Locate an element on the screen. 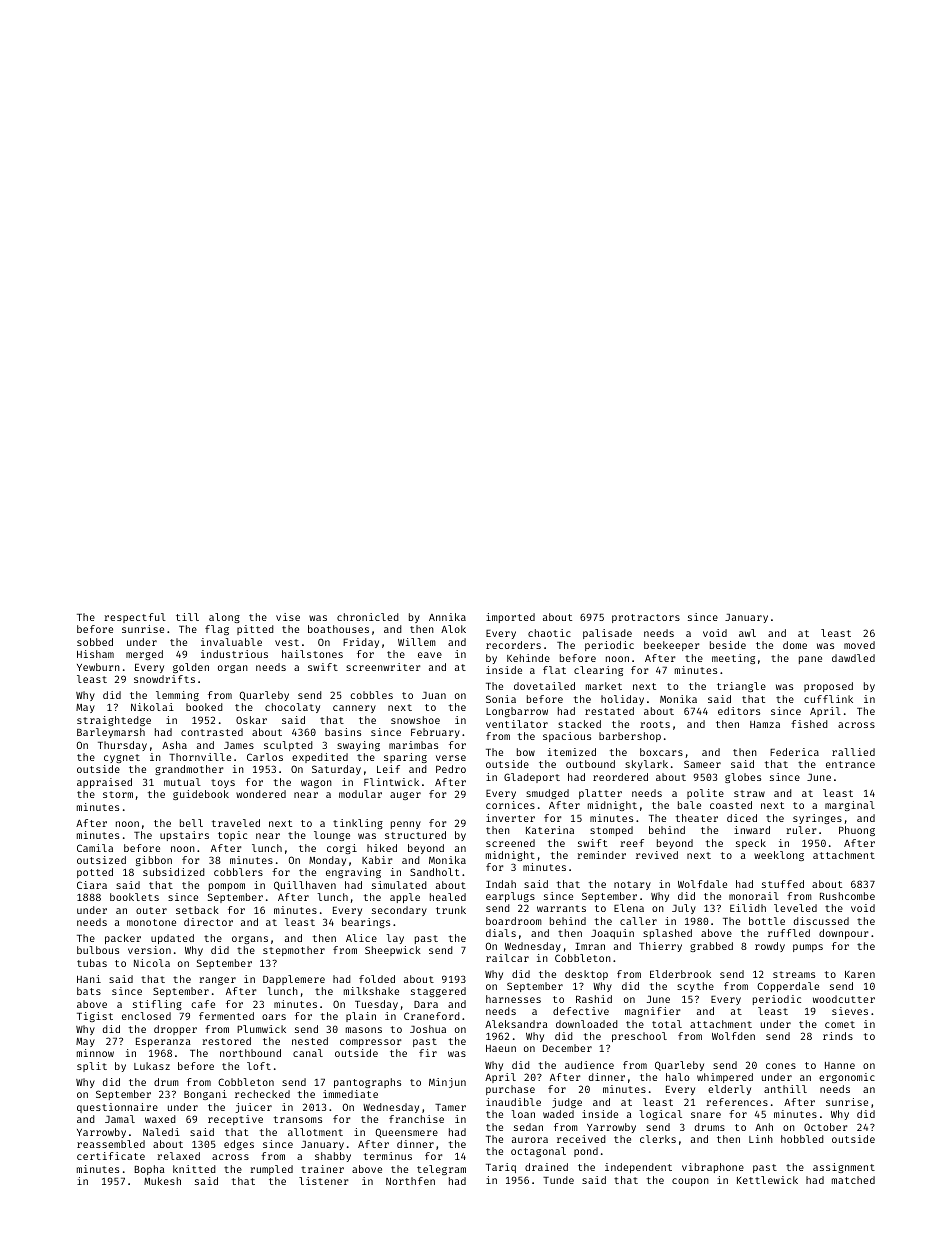 The width and height of the screenshot is (952, 1233). halo is located at coordinates (677, 1077).
